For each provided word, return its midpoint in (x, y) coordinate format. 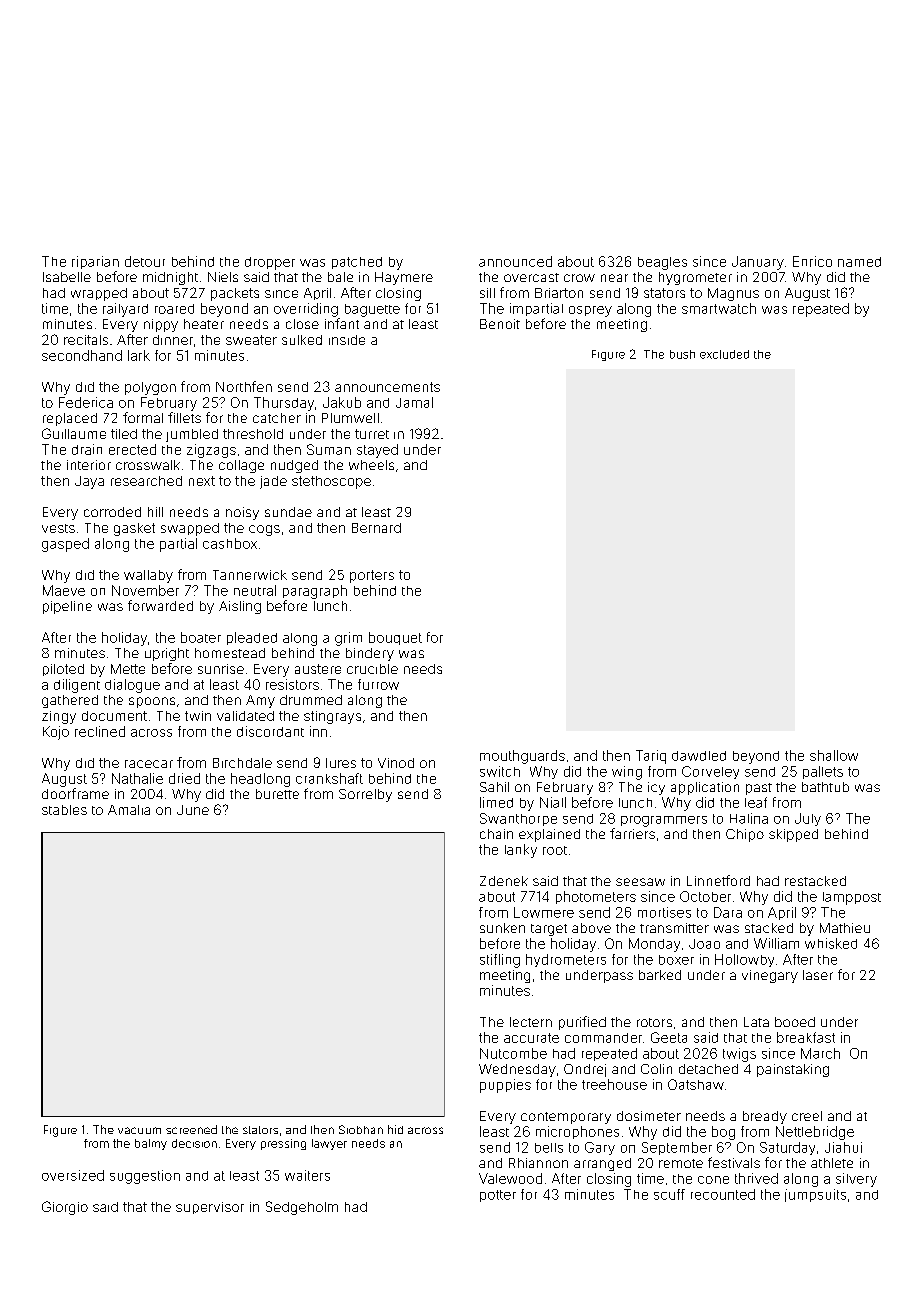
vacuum (139, 1130)
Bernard (376, 528)
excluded (724, 354)
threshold (253, 434)
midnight (170, 278)
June (193, 810)
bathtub (825, 787)
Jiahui (843, 1147)
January (758, 263)
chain (496, 834)
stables (64, 810)
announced (515, 261)
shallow (834, 755)
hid (395, 1129)
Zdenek (504, 881)
